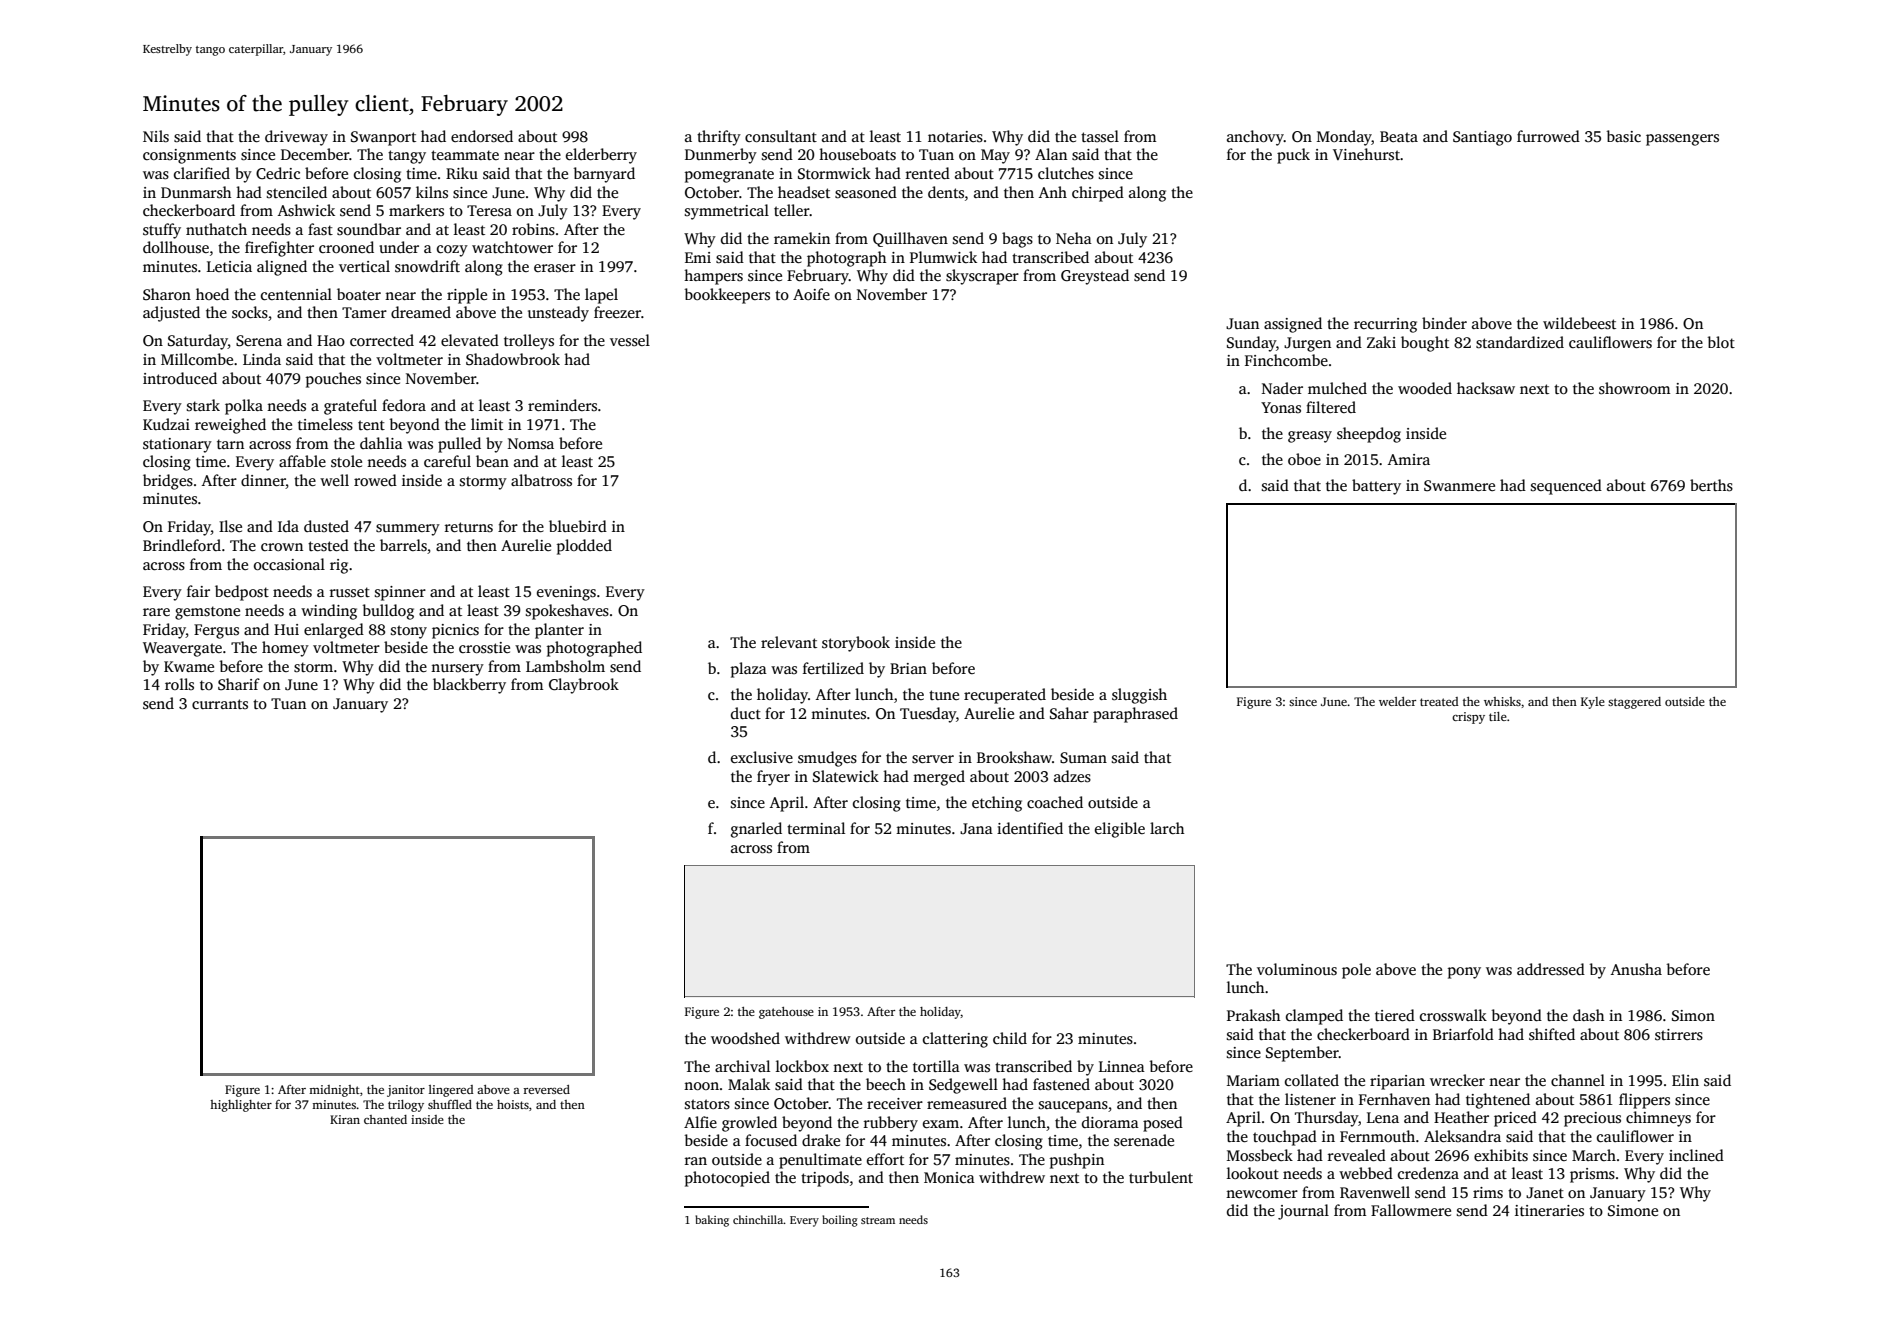  I want to click on itineraries, so click(1549, 1210).
